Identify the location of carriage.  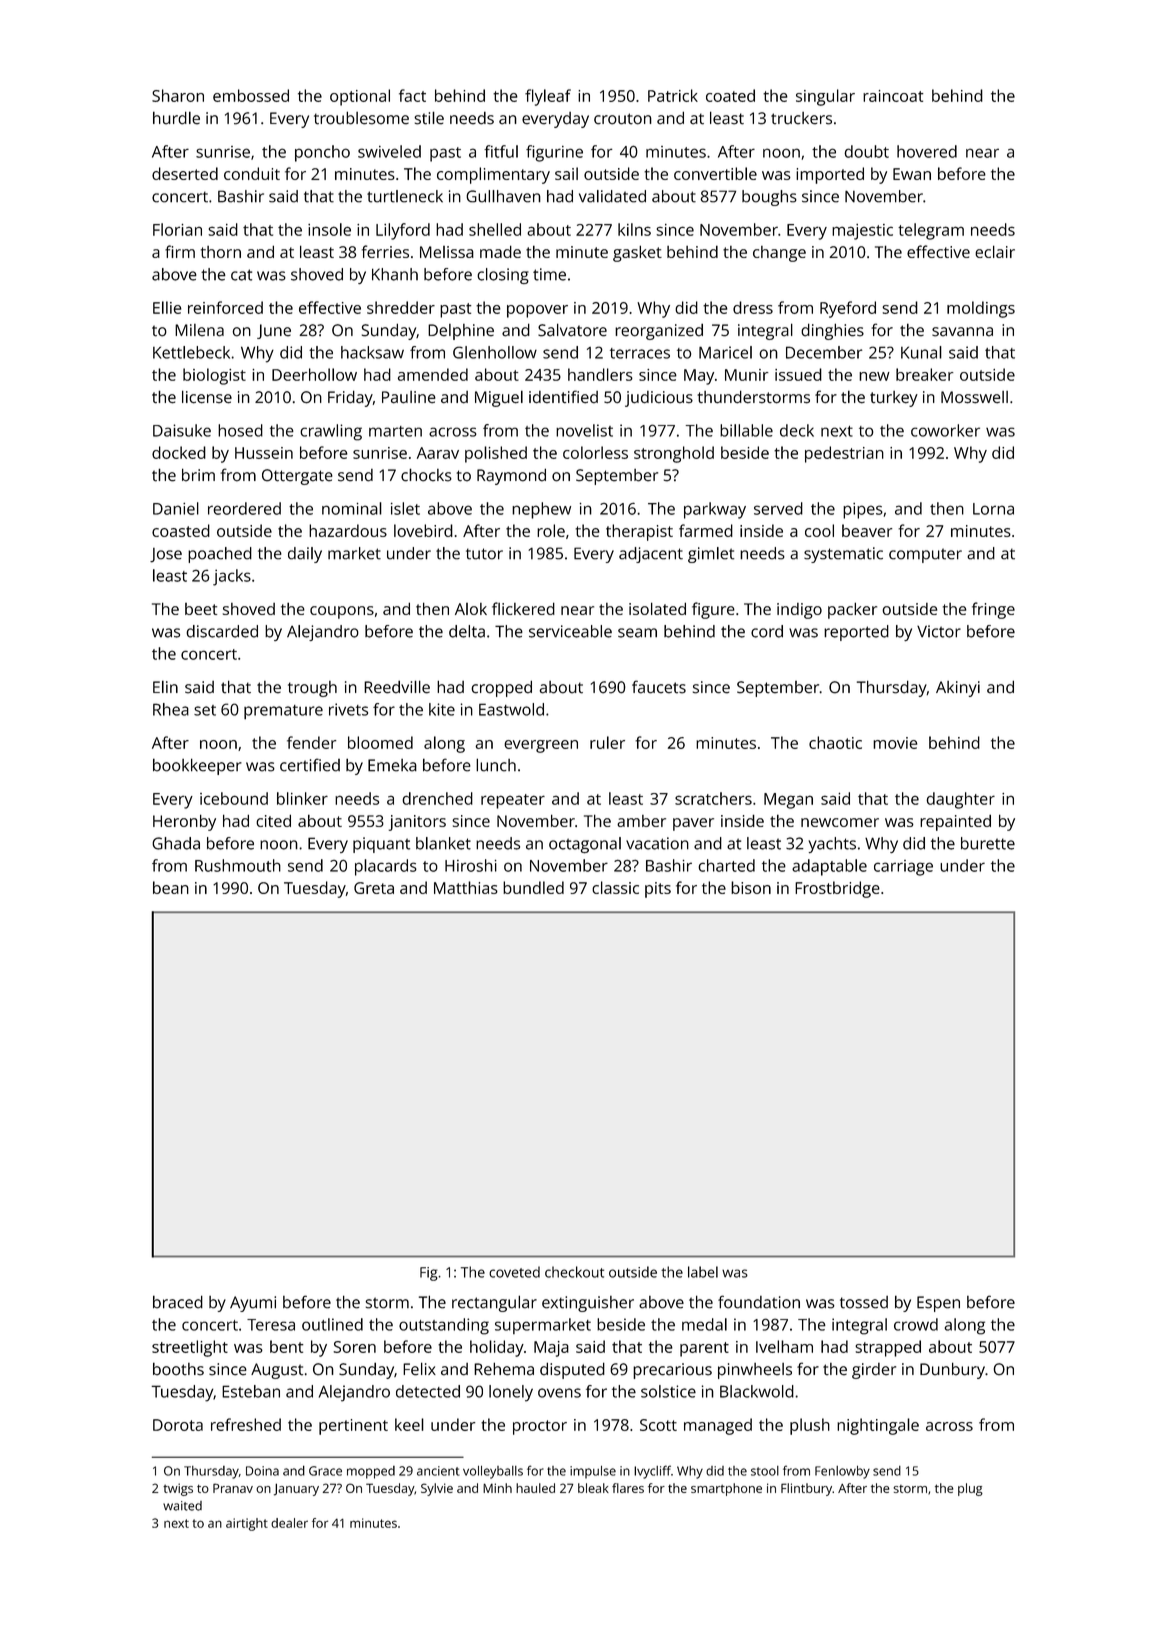
(903, 868).
